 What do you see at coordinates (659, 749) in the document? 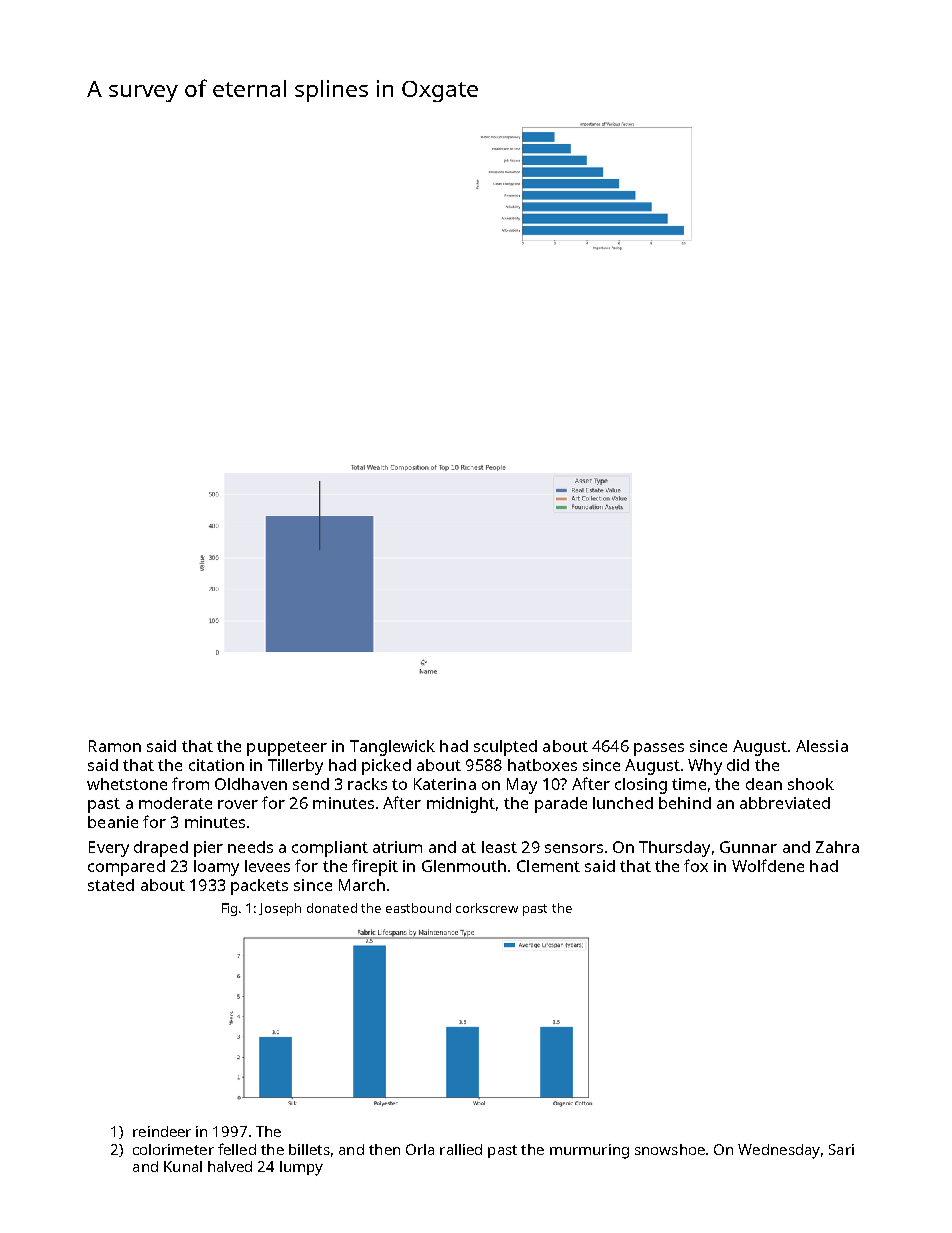
I see `passes` at bounding box center [659, 749].
